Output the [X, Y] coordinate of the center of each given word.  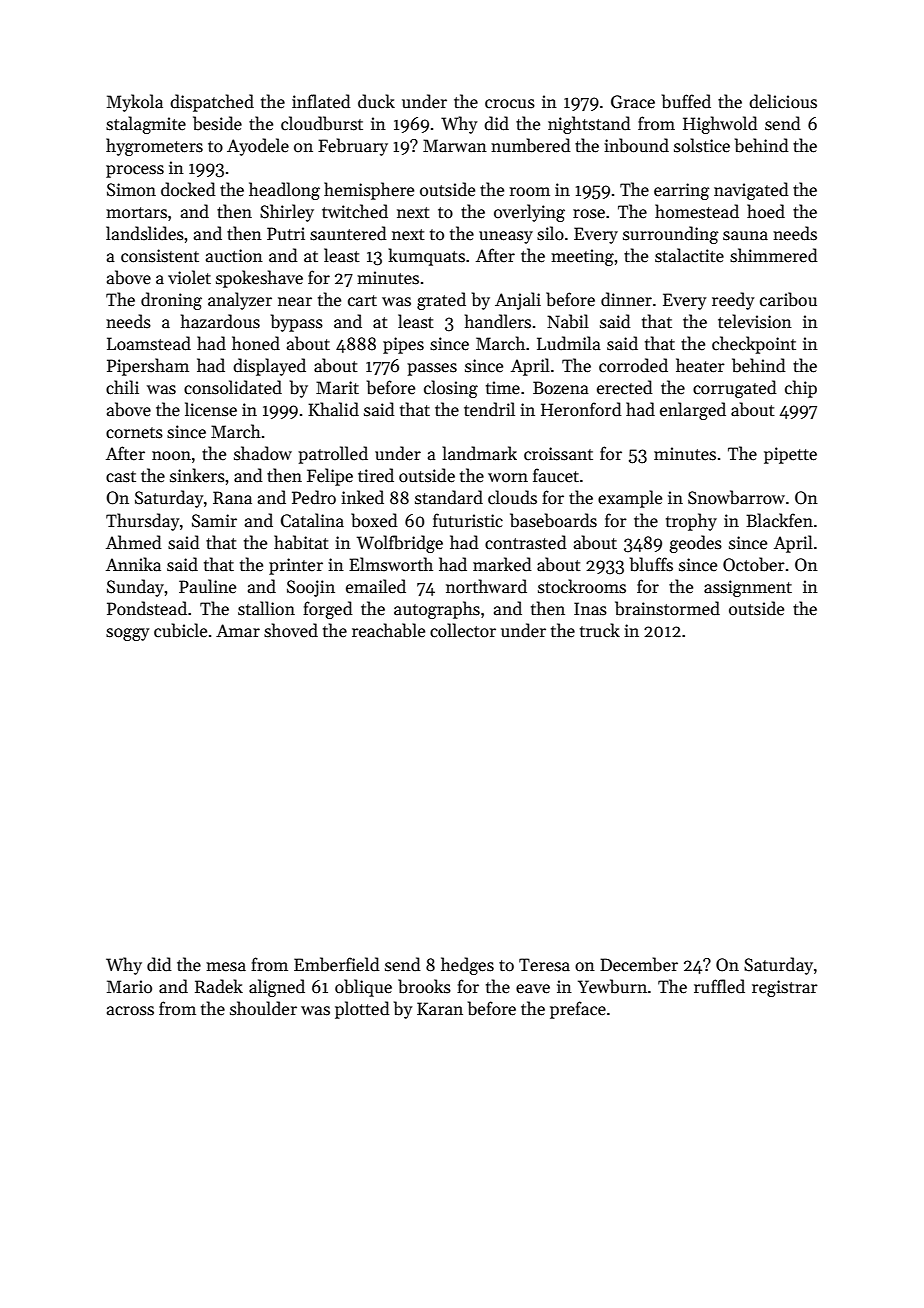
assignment [748, 588]
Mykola [135, 103]
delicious [783, 101]
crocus [510, 104]
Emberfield [337, 964]
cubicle [180, 630]
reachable [388, 630]
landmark [479, 453]
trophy [691, 522]
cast [121, 477]
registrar [785, 988]
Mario [129, 986]
